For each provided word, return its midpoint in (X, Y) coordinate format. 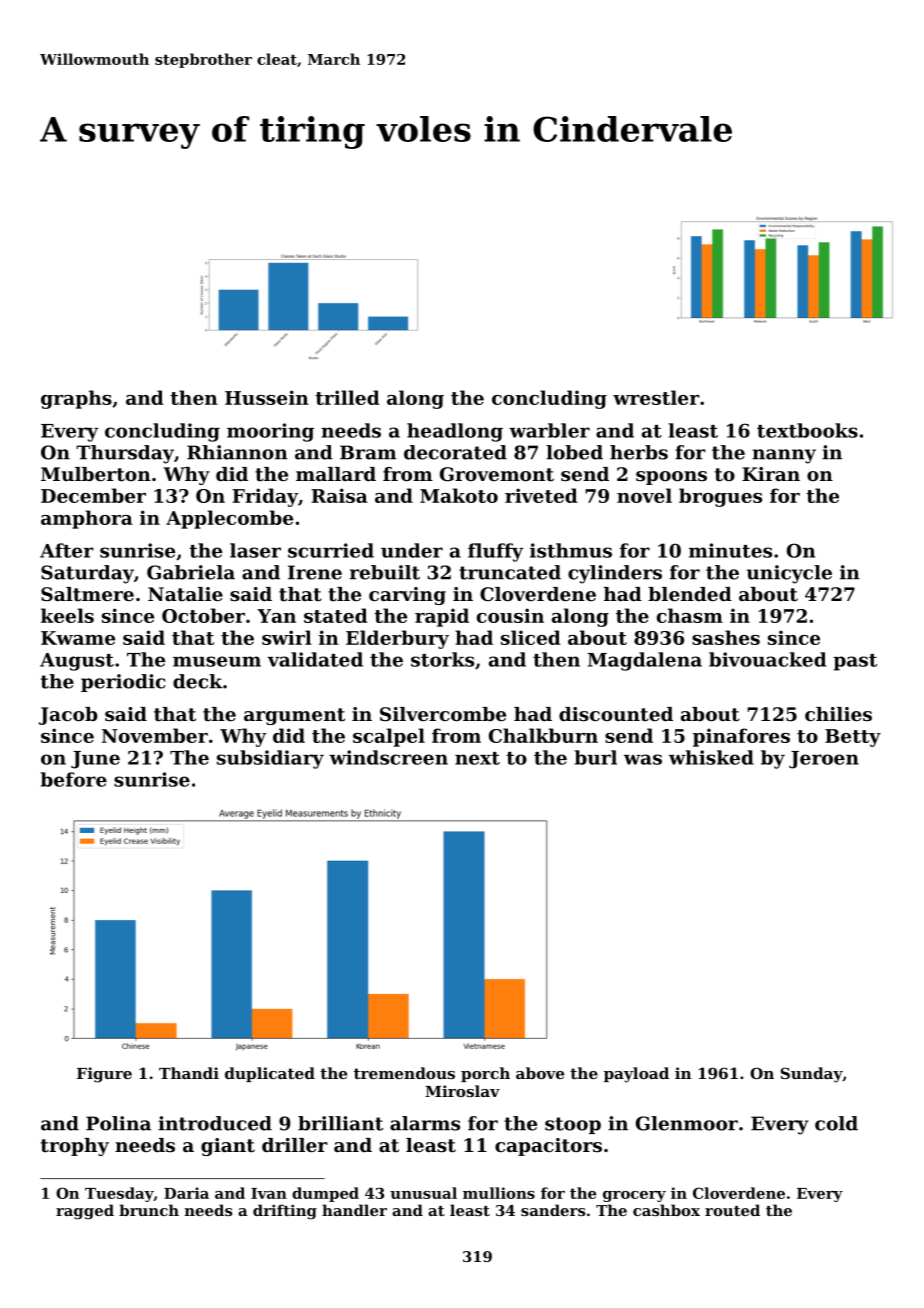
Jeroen (824, 760)
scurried (331, 550)
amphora (87, 519)
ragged (85, 1212)
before (74, 779)
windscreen (388, 757)
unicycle (789, 574)
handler (354, 1210)
